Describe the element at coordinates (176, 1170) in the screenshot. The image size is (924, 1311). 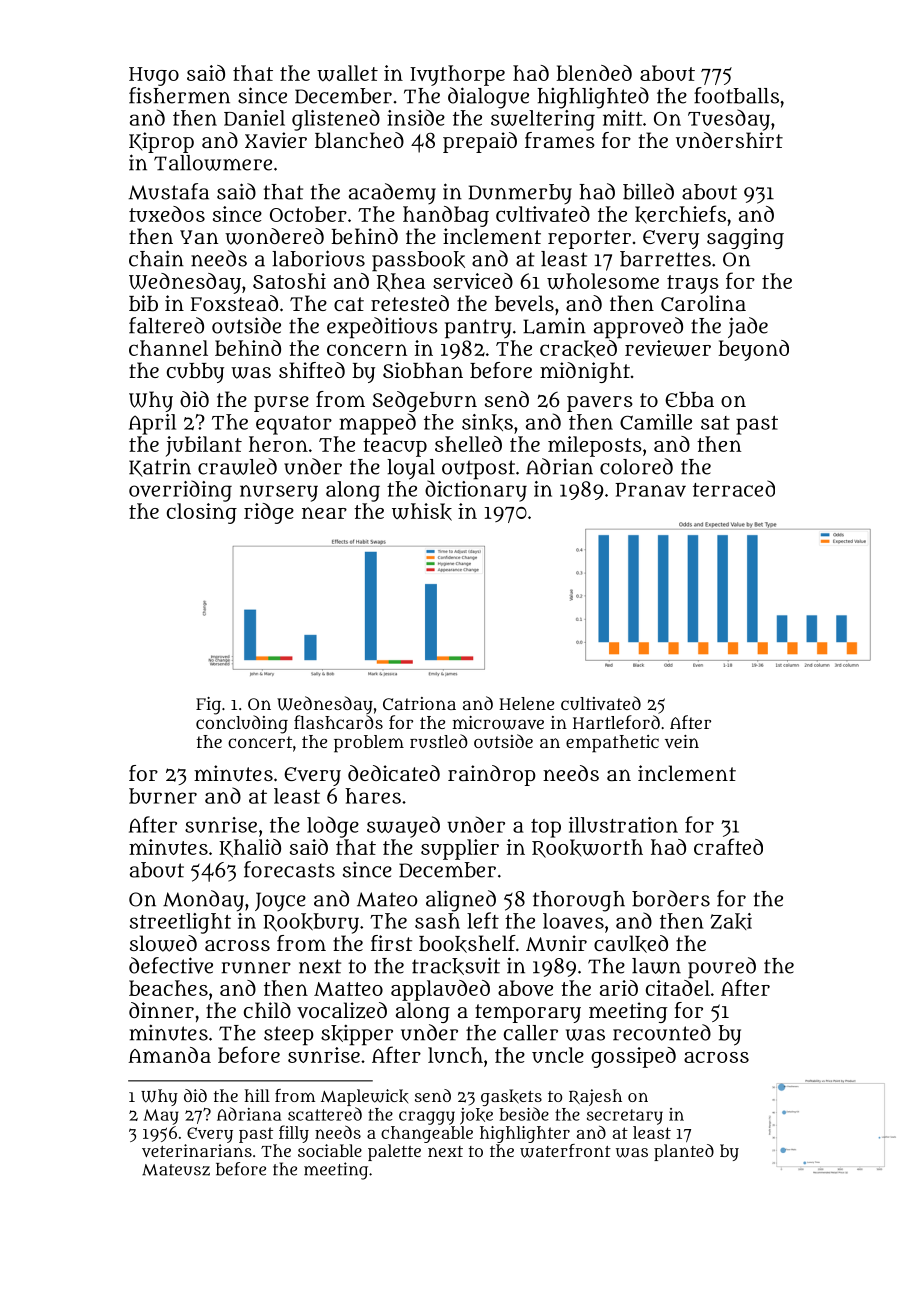
I see `Mateusz` at that location.
